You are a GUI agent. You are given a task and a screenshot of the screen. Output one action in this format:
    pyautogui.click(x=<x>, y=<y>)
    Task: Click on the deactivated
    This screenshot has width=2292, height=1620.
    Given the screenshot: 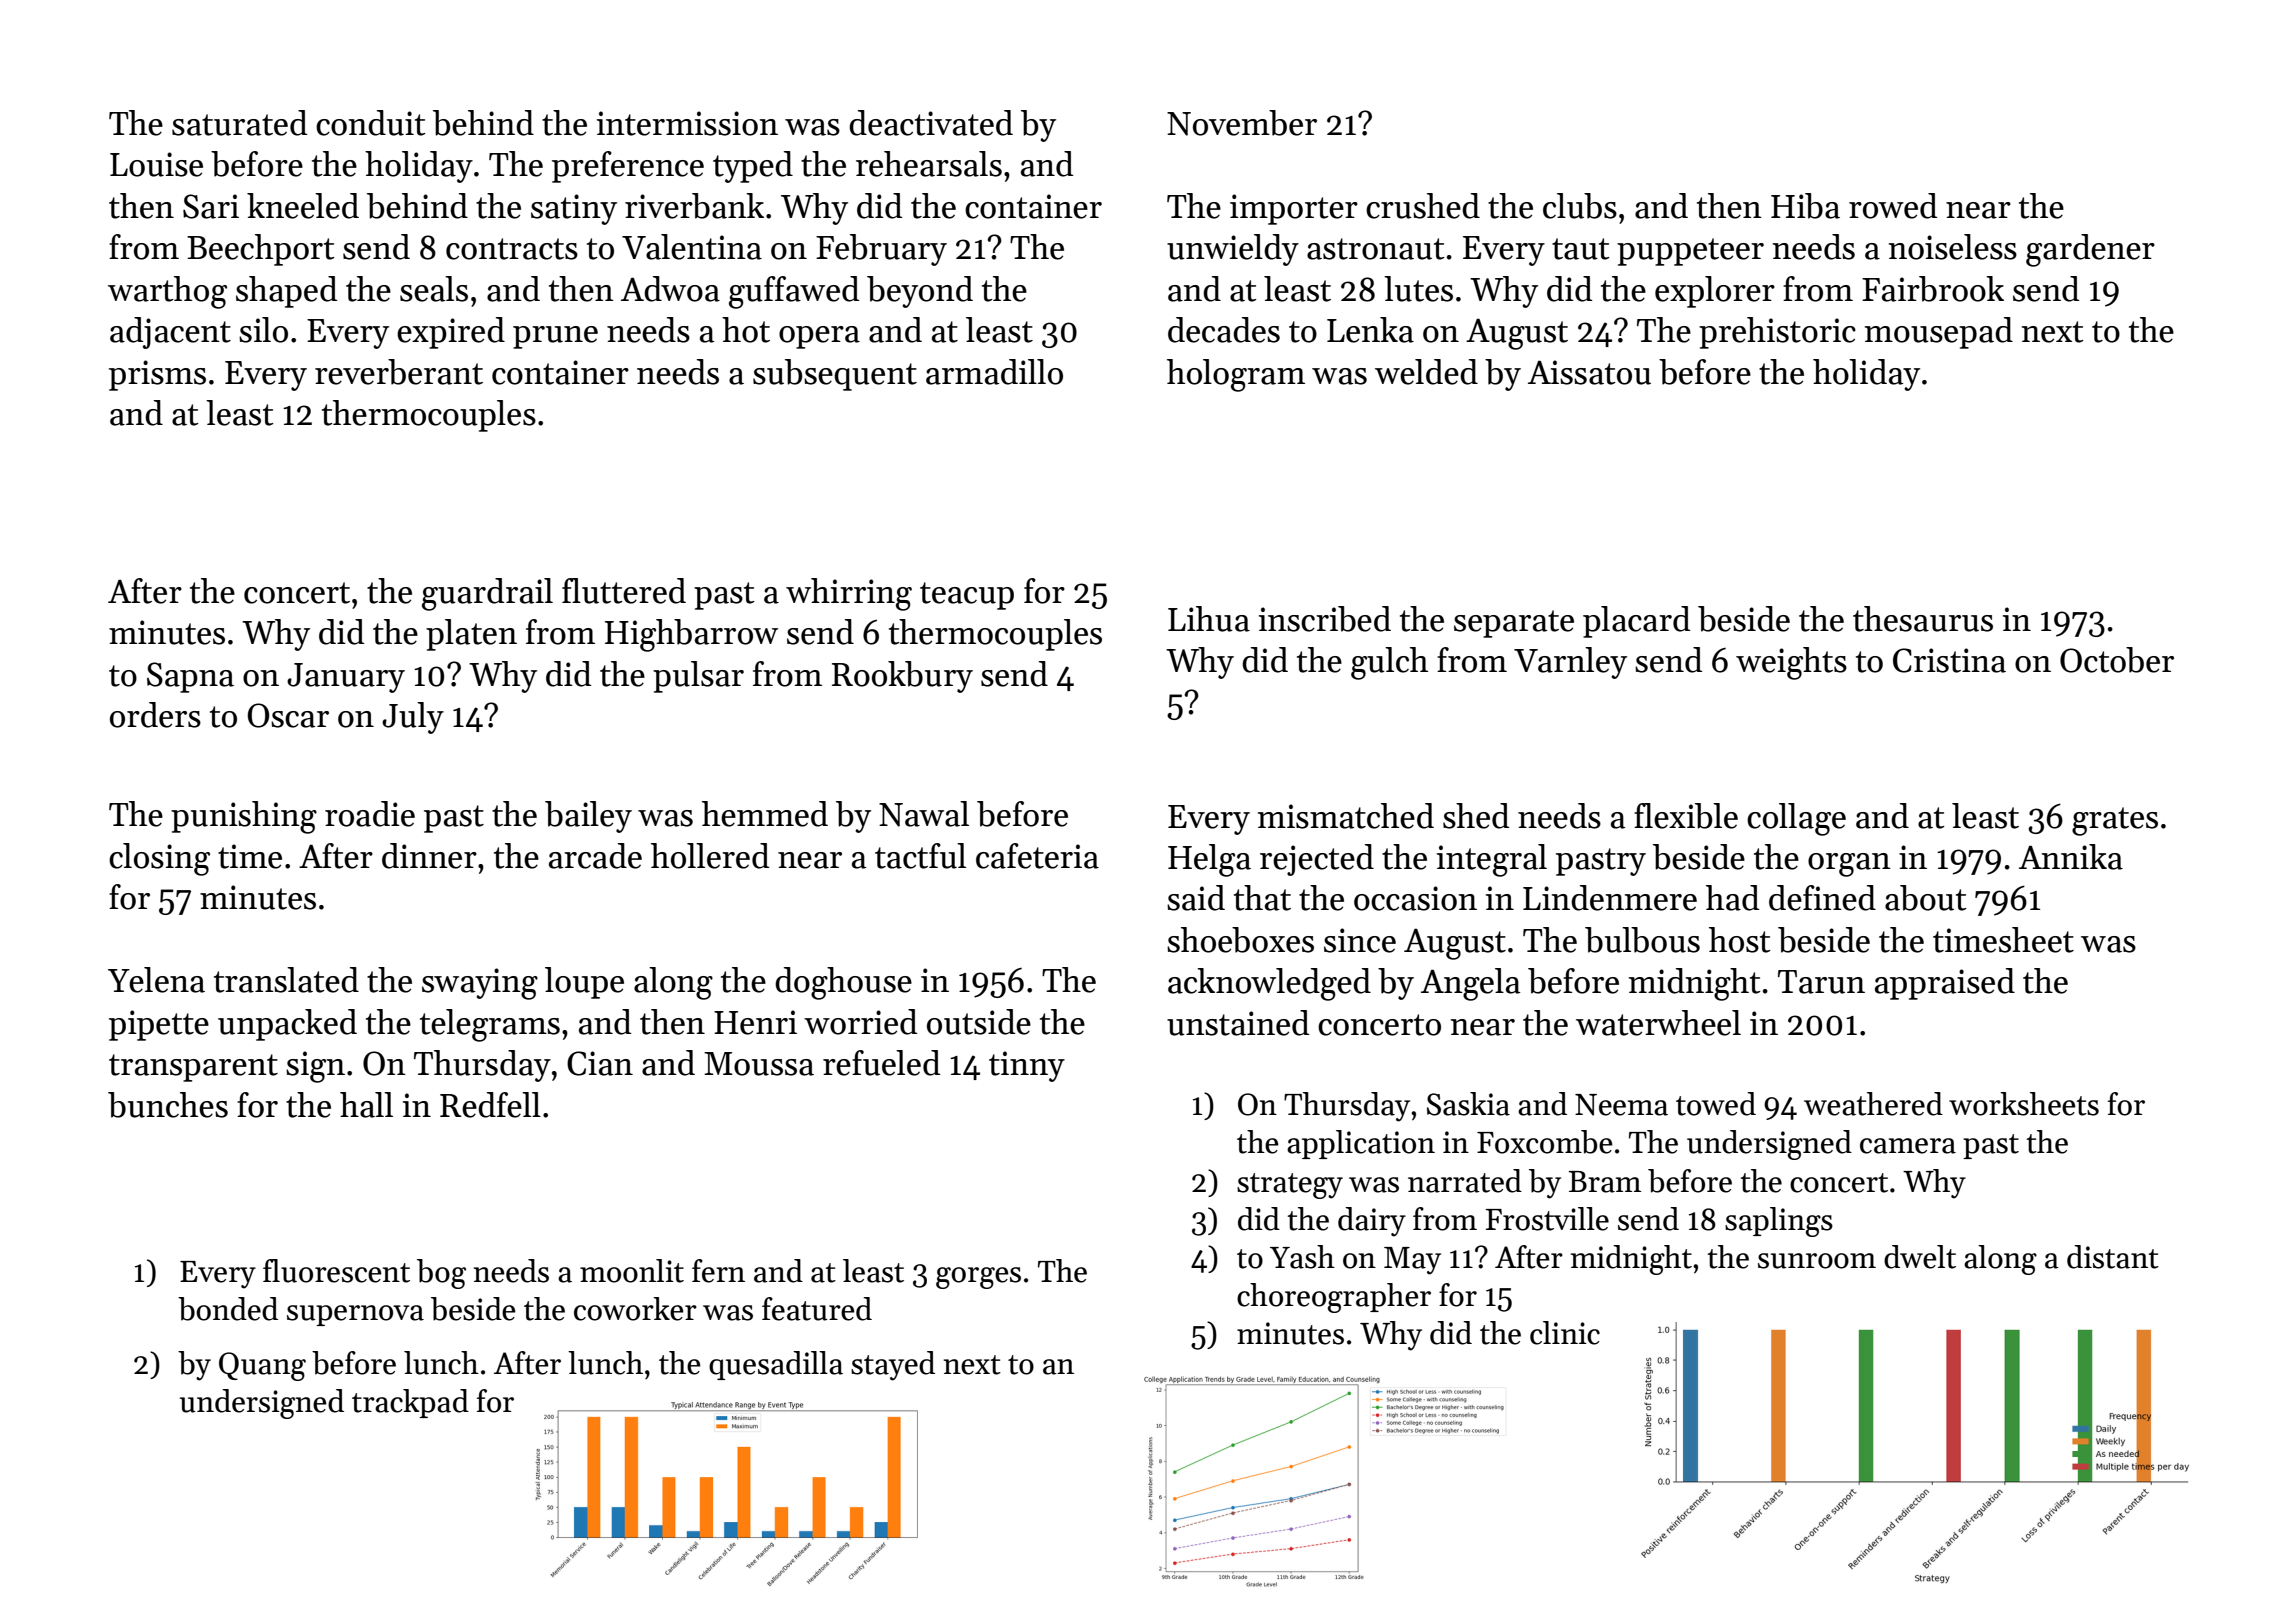 What is the action you would take?
    pyautogui.click(x=931, y=123)
